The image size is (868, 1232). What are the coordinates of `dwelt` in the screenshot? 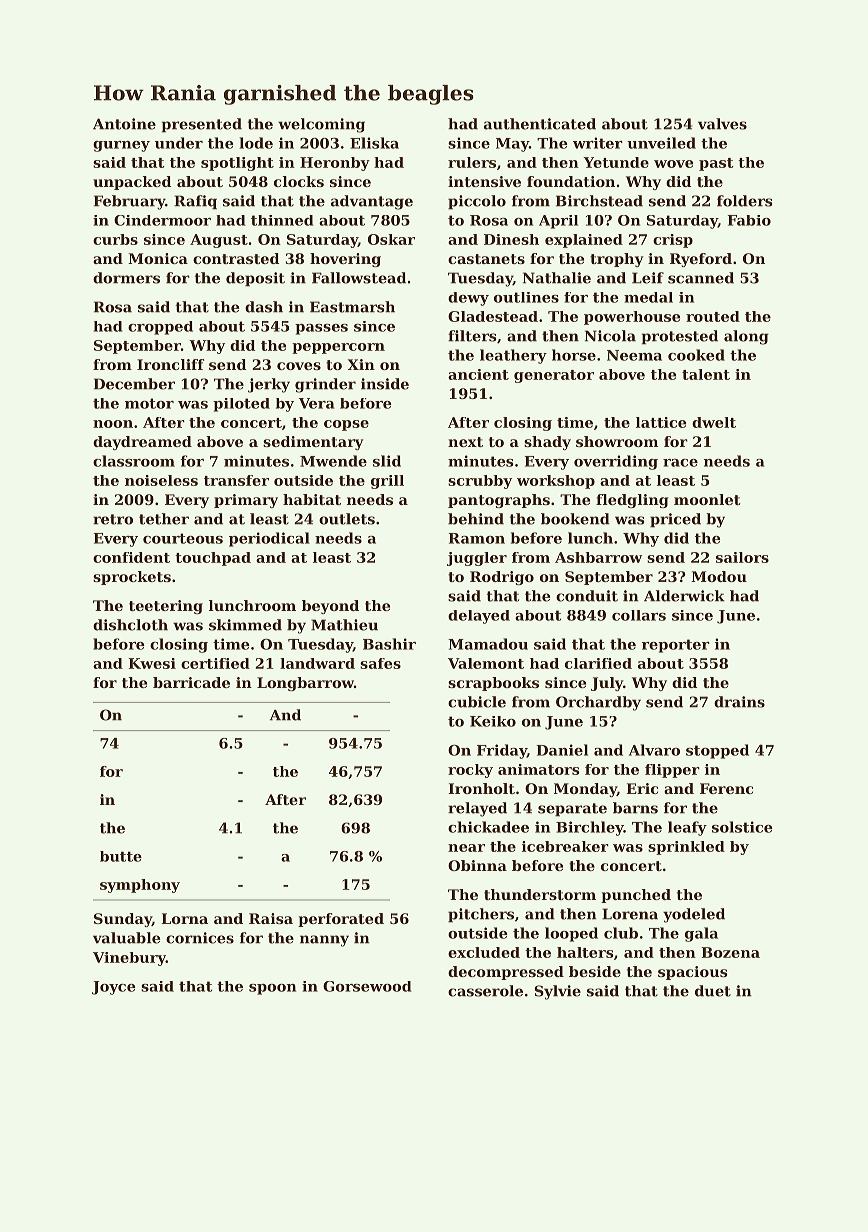 It's located at (714, 422).
